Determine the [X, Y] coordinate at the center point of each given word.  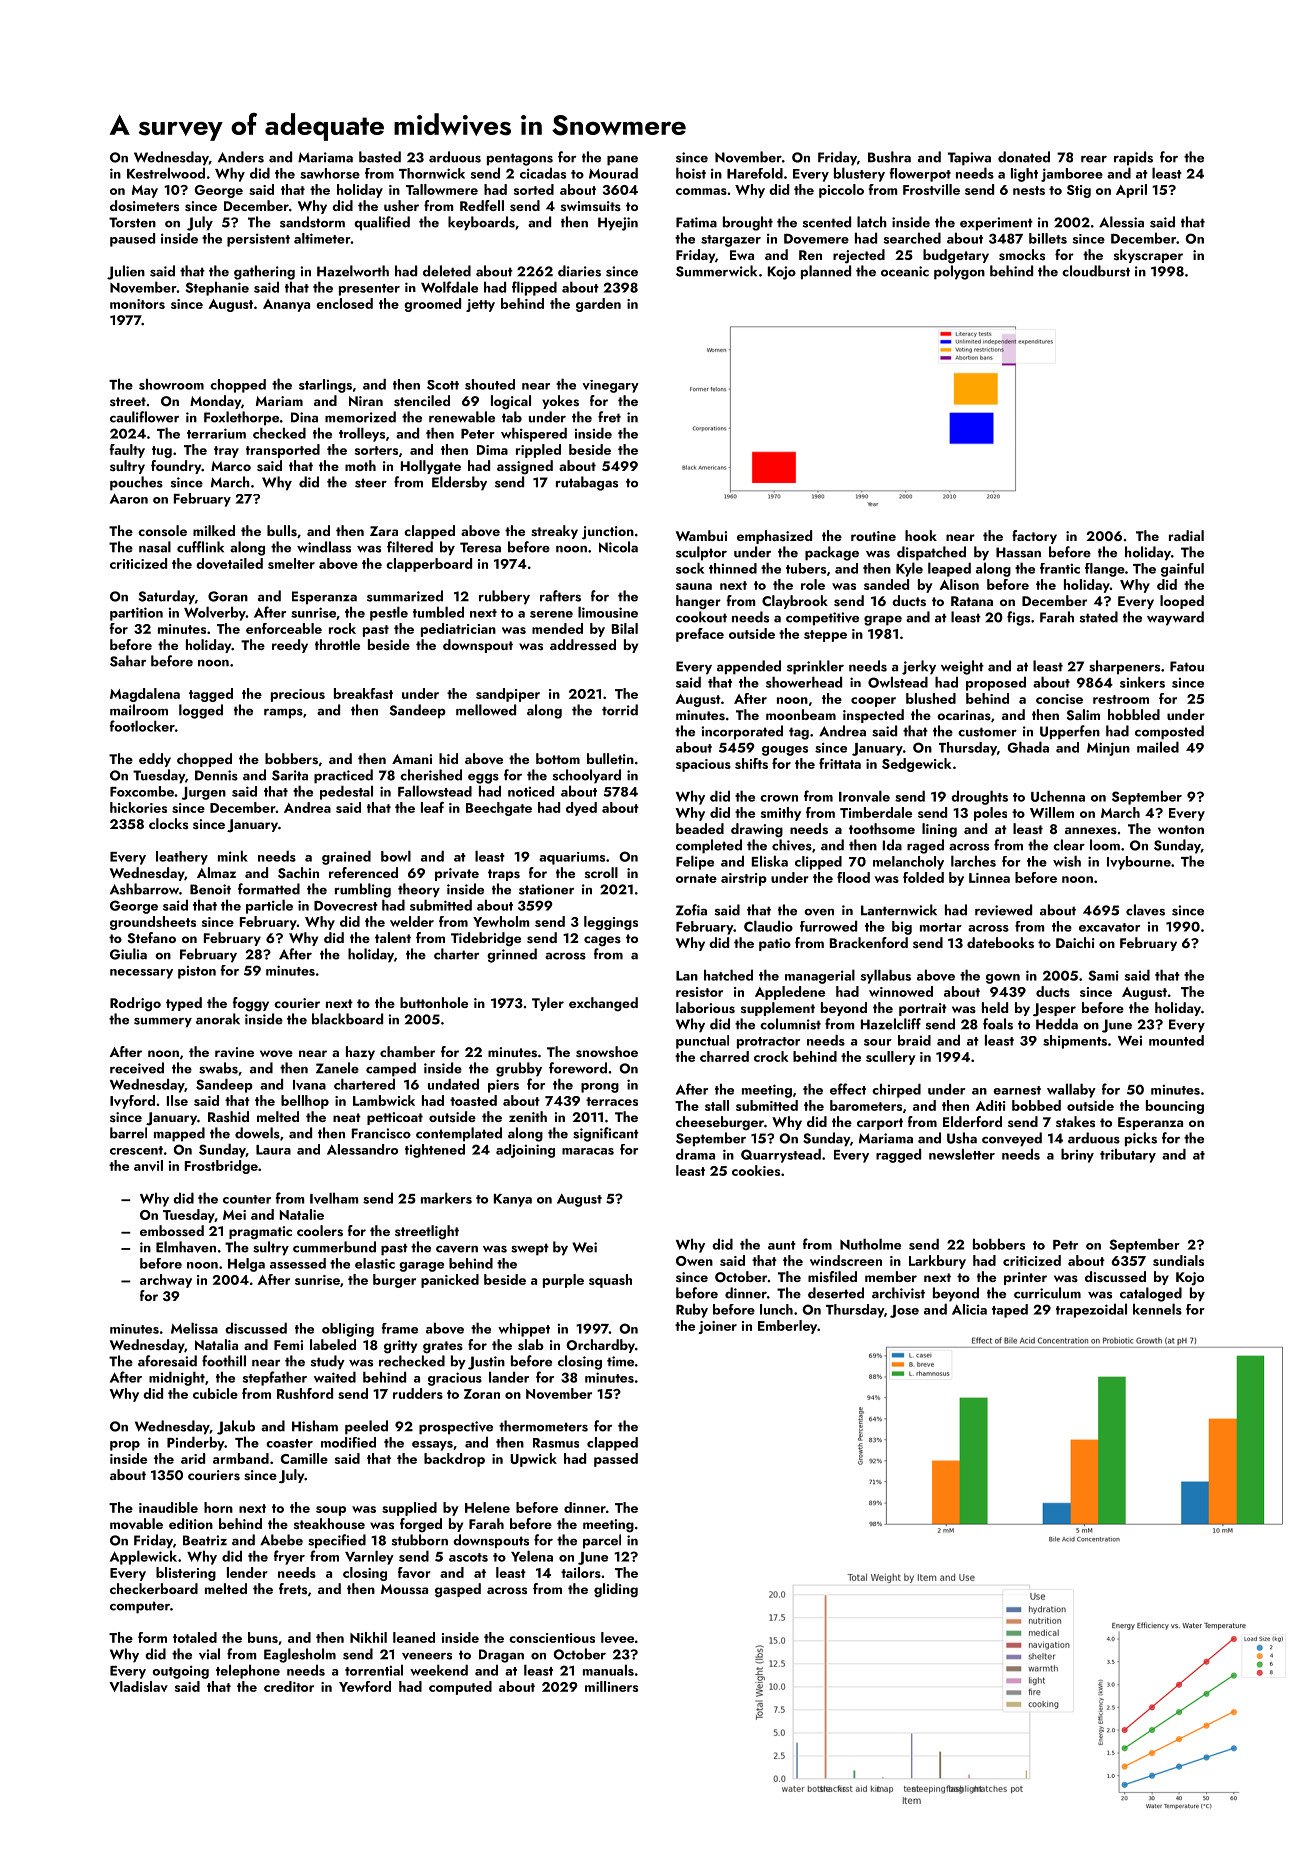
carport [880, 1124]
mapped [179, 1134]
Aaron [129, 498]
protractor [768, 1043]
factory [1034, 537]
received [137, 1068]
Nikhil [368, 1637]
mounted [1176, 1040]
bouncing [1175, 1107]
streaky [554, 532]
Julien [126, 272]
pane [622, 160]
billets [1048, 238]
